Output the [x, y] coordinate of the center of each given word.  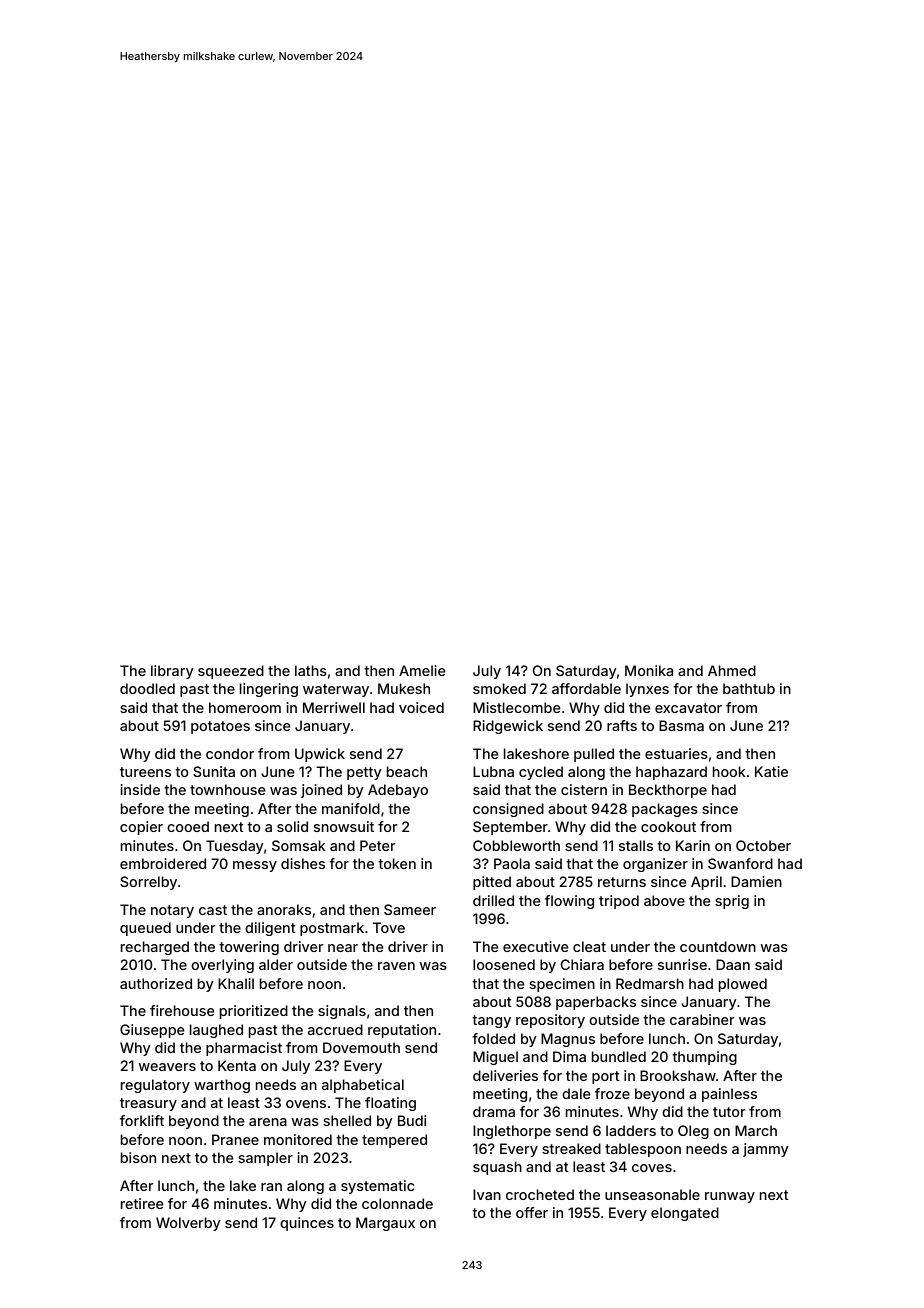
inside [140, 789]
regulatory [155, 1086]
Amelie [422, 670]
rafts [622, 725]
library [172, 672]
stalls [636, 845]
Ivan [487, 1194]
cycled [541, 773]
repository [550, 1021]
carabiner [702, 1019]
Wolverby [188, 1224]
